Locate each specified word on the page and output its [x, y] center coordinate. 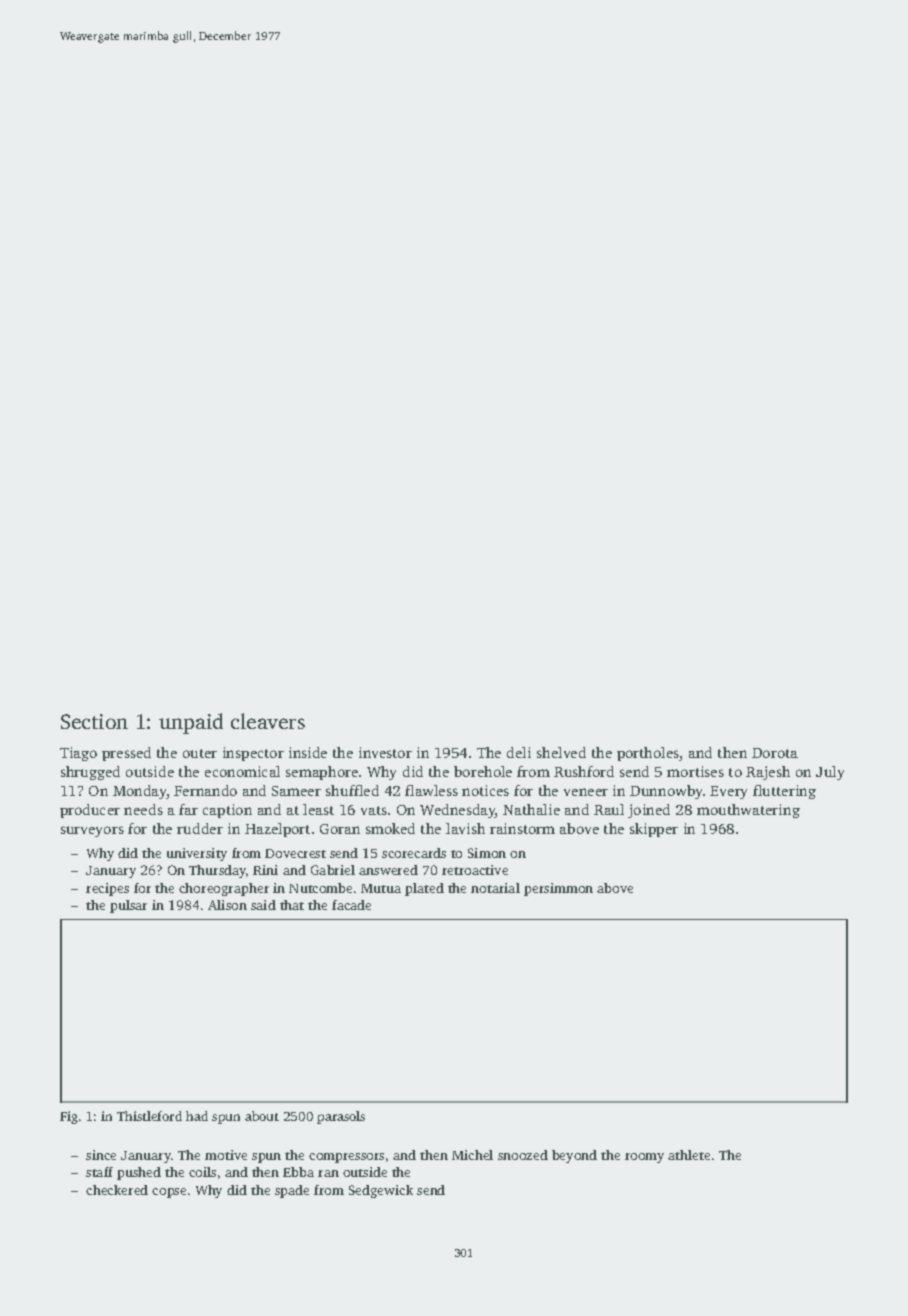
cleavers [268, 721]
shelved [561, 752]
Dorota [775, 753]
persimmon [558, 889]
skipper [654, 830]
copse [169, 1193]
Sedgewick [381, 1191]
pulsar [128, 906]
